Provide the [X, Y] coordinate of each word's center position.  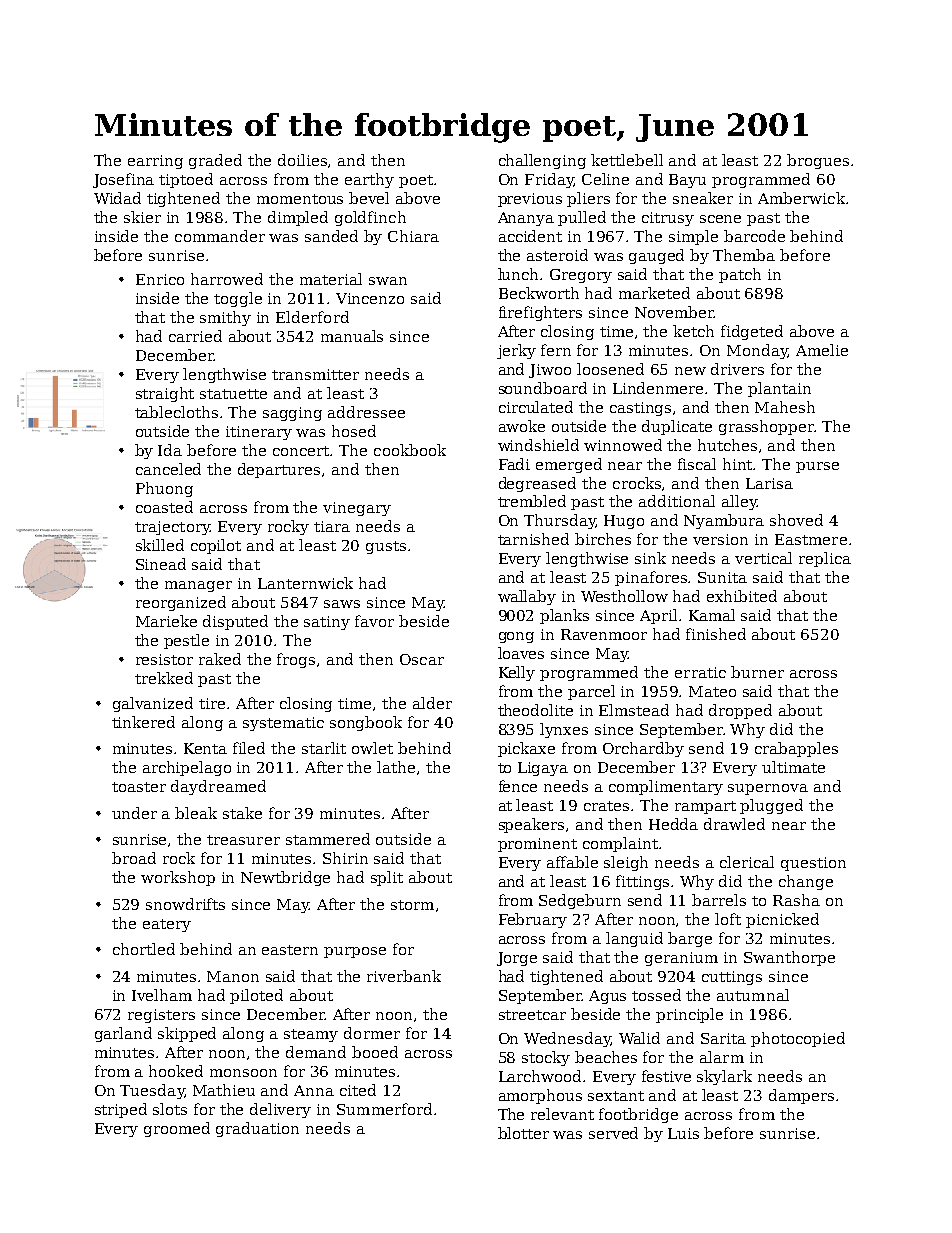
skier [142, 217]
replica [825, 559]
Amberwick [801, 198]
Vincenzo [370, 298]
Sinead [161, 564]
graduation [257, 1129]
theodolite [535, 710]
